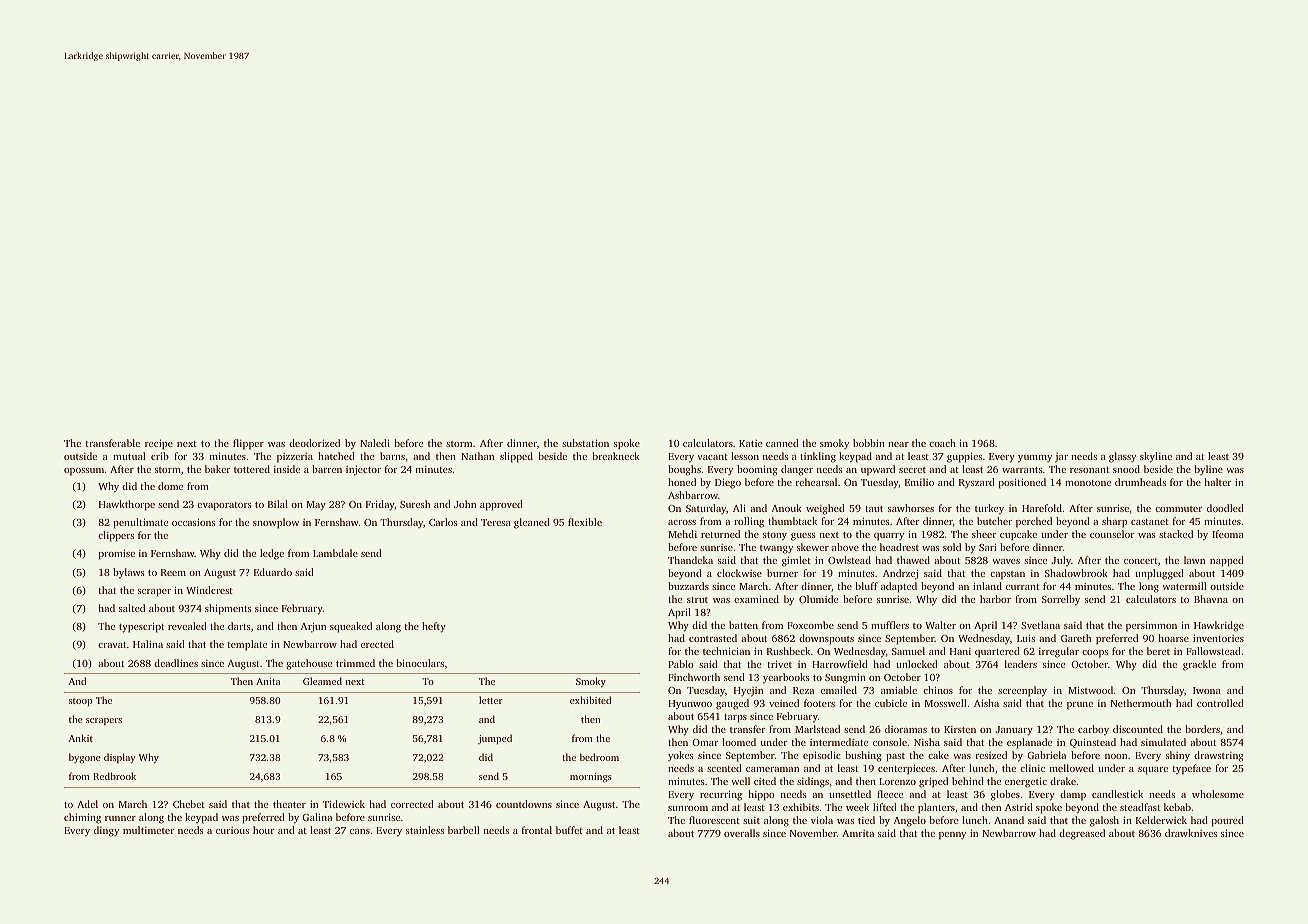  Describe the element at coordinates (1219, 756) in the document. I see `drawstring` at that location.
